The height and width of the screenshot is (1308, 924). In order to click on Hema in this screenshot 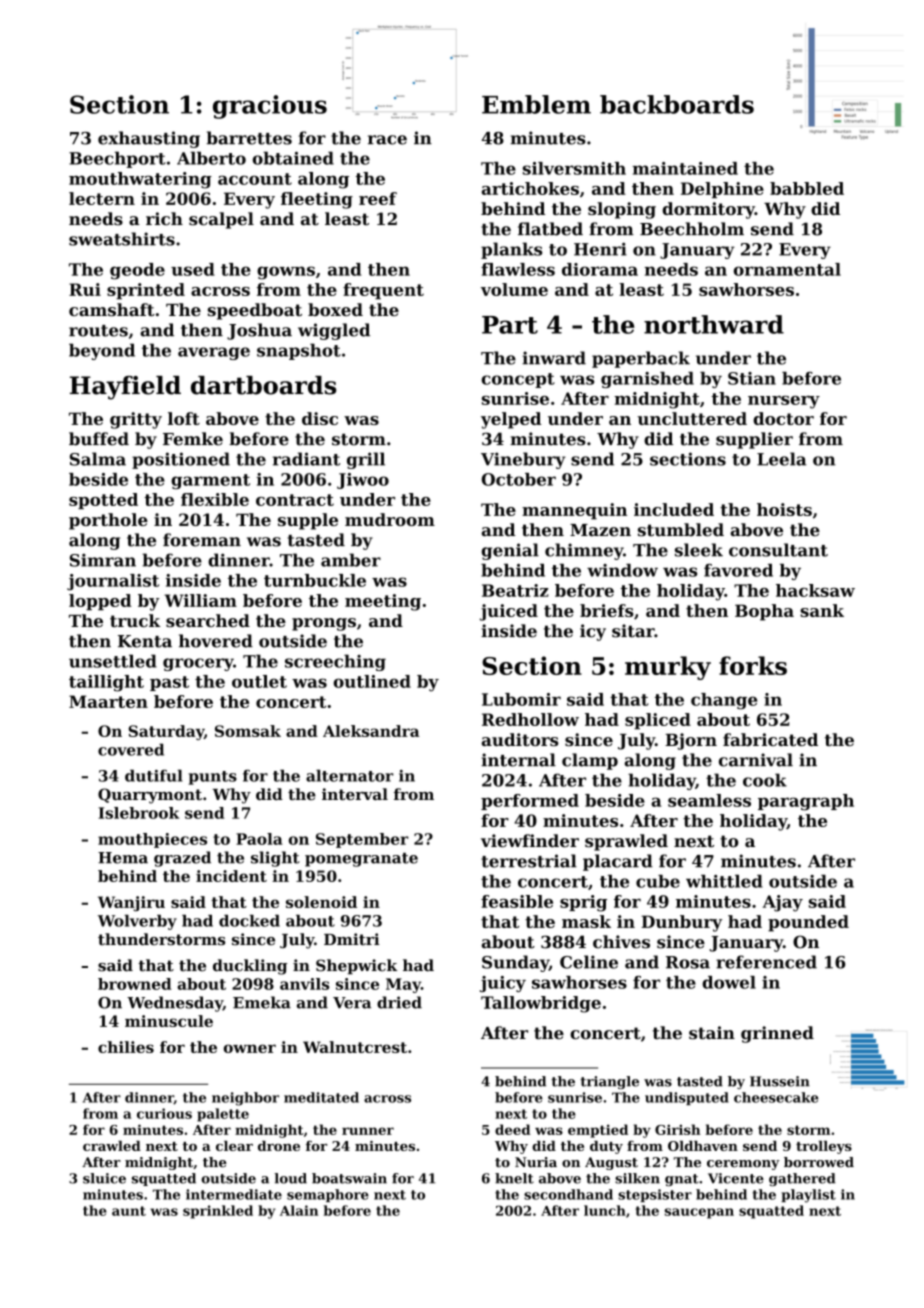, I will do `click(123, 858)`.
